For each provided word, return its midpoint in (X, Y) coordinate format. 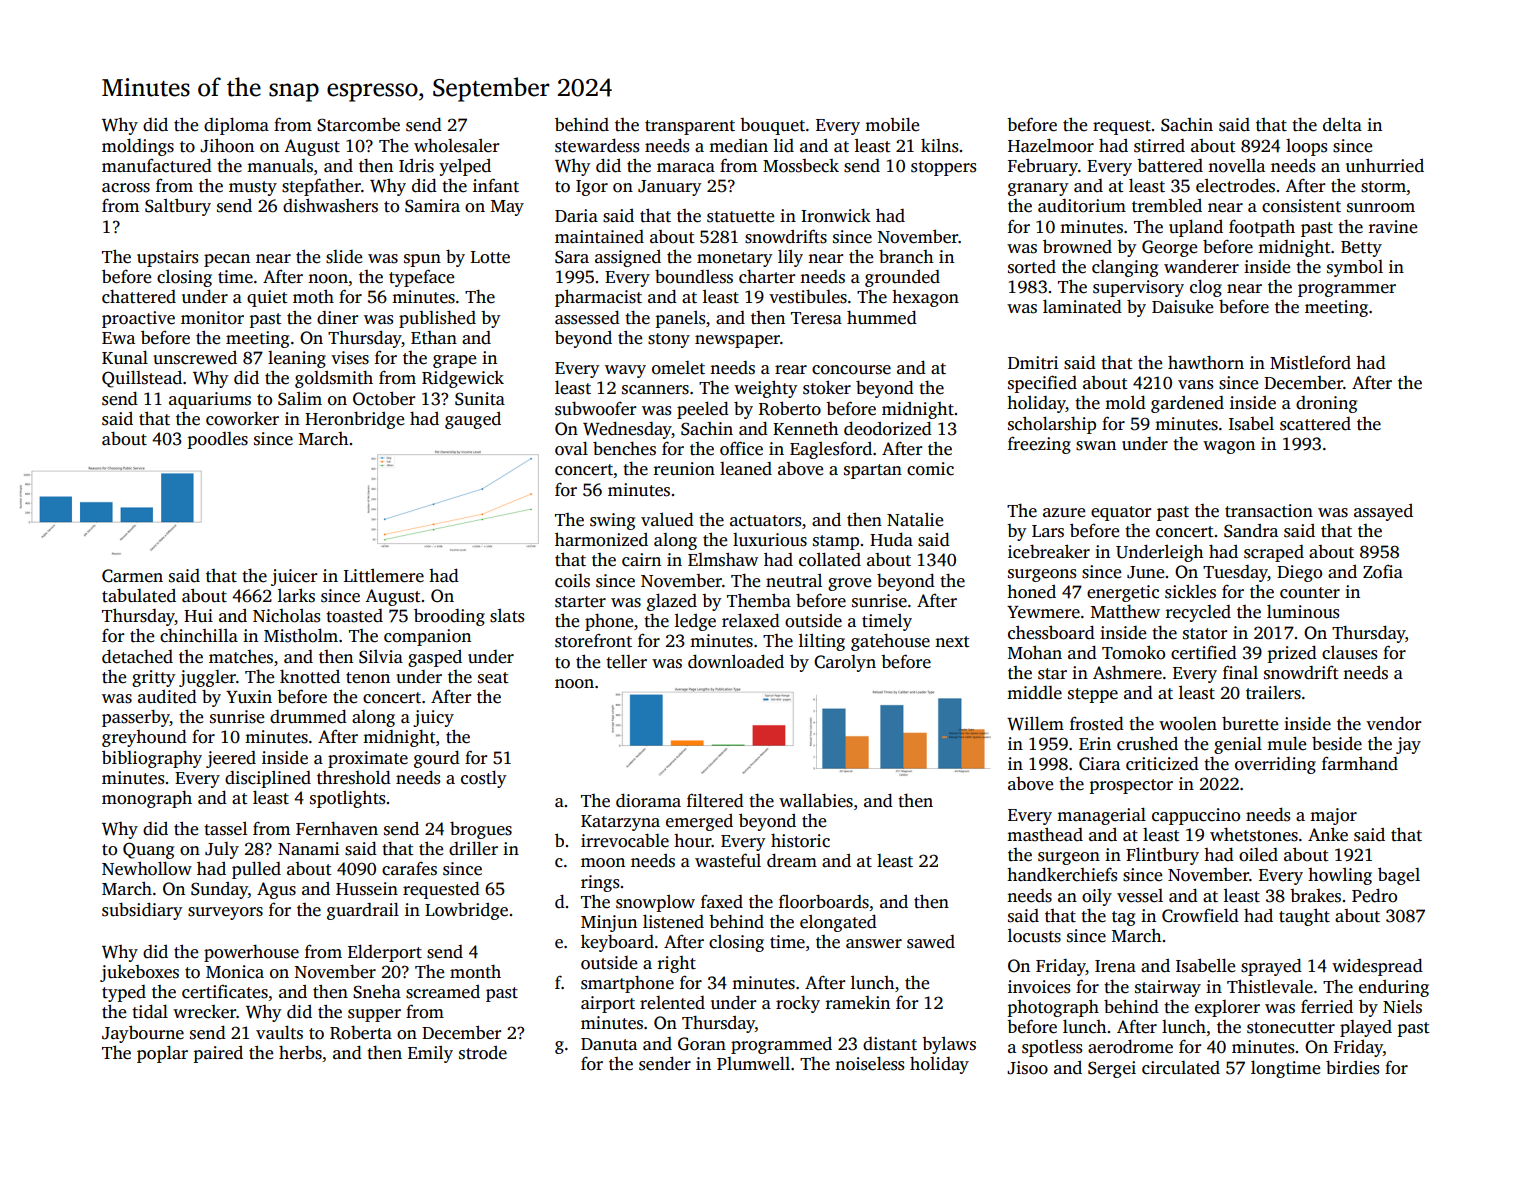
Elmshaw (723, 559)
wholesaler (456, 145)
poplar (162, 1054)
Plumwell (753, 1063)
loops (1306, 147)
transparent (690, 127)
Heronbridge (354, 420)
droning (1326, 404)
